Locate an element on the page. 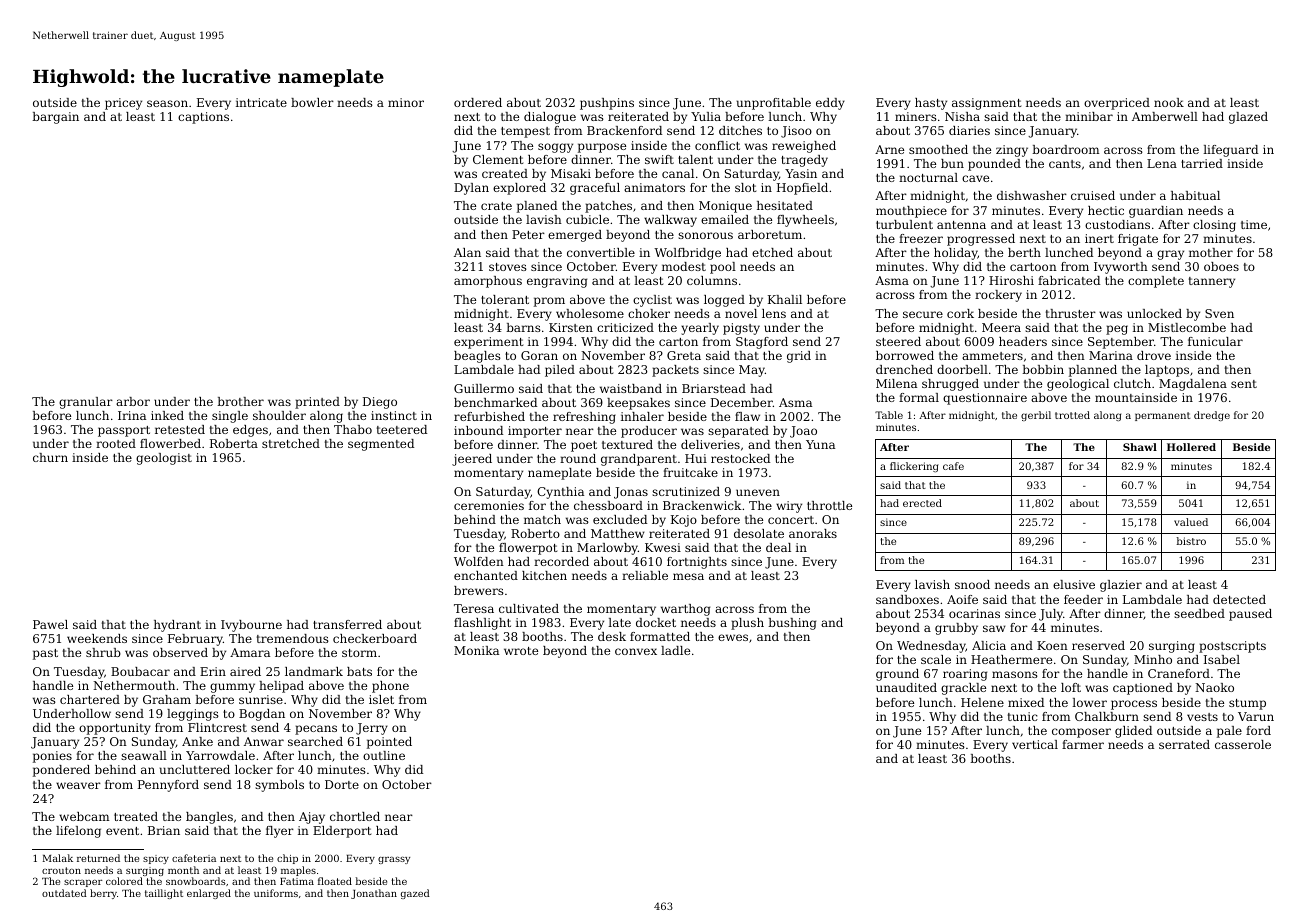 The width and height of the page is (1308, 924). Helene is located at coordinates (982, 702).
